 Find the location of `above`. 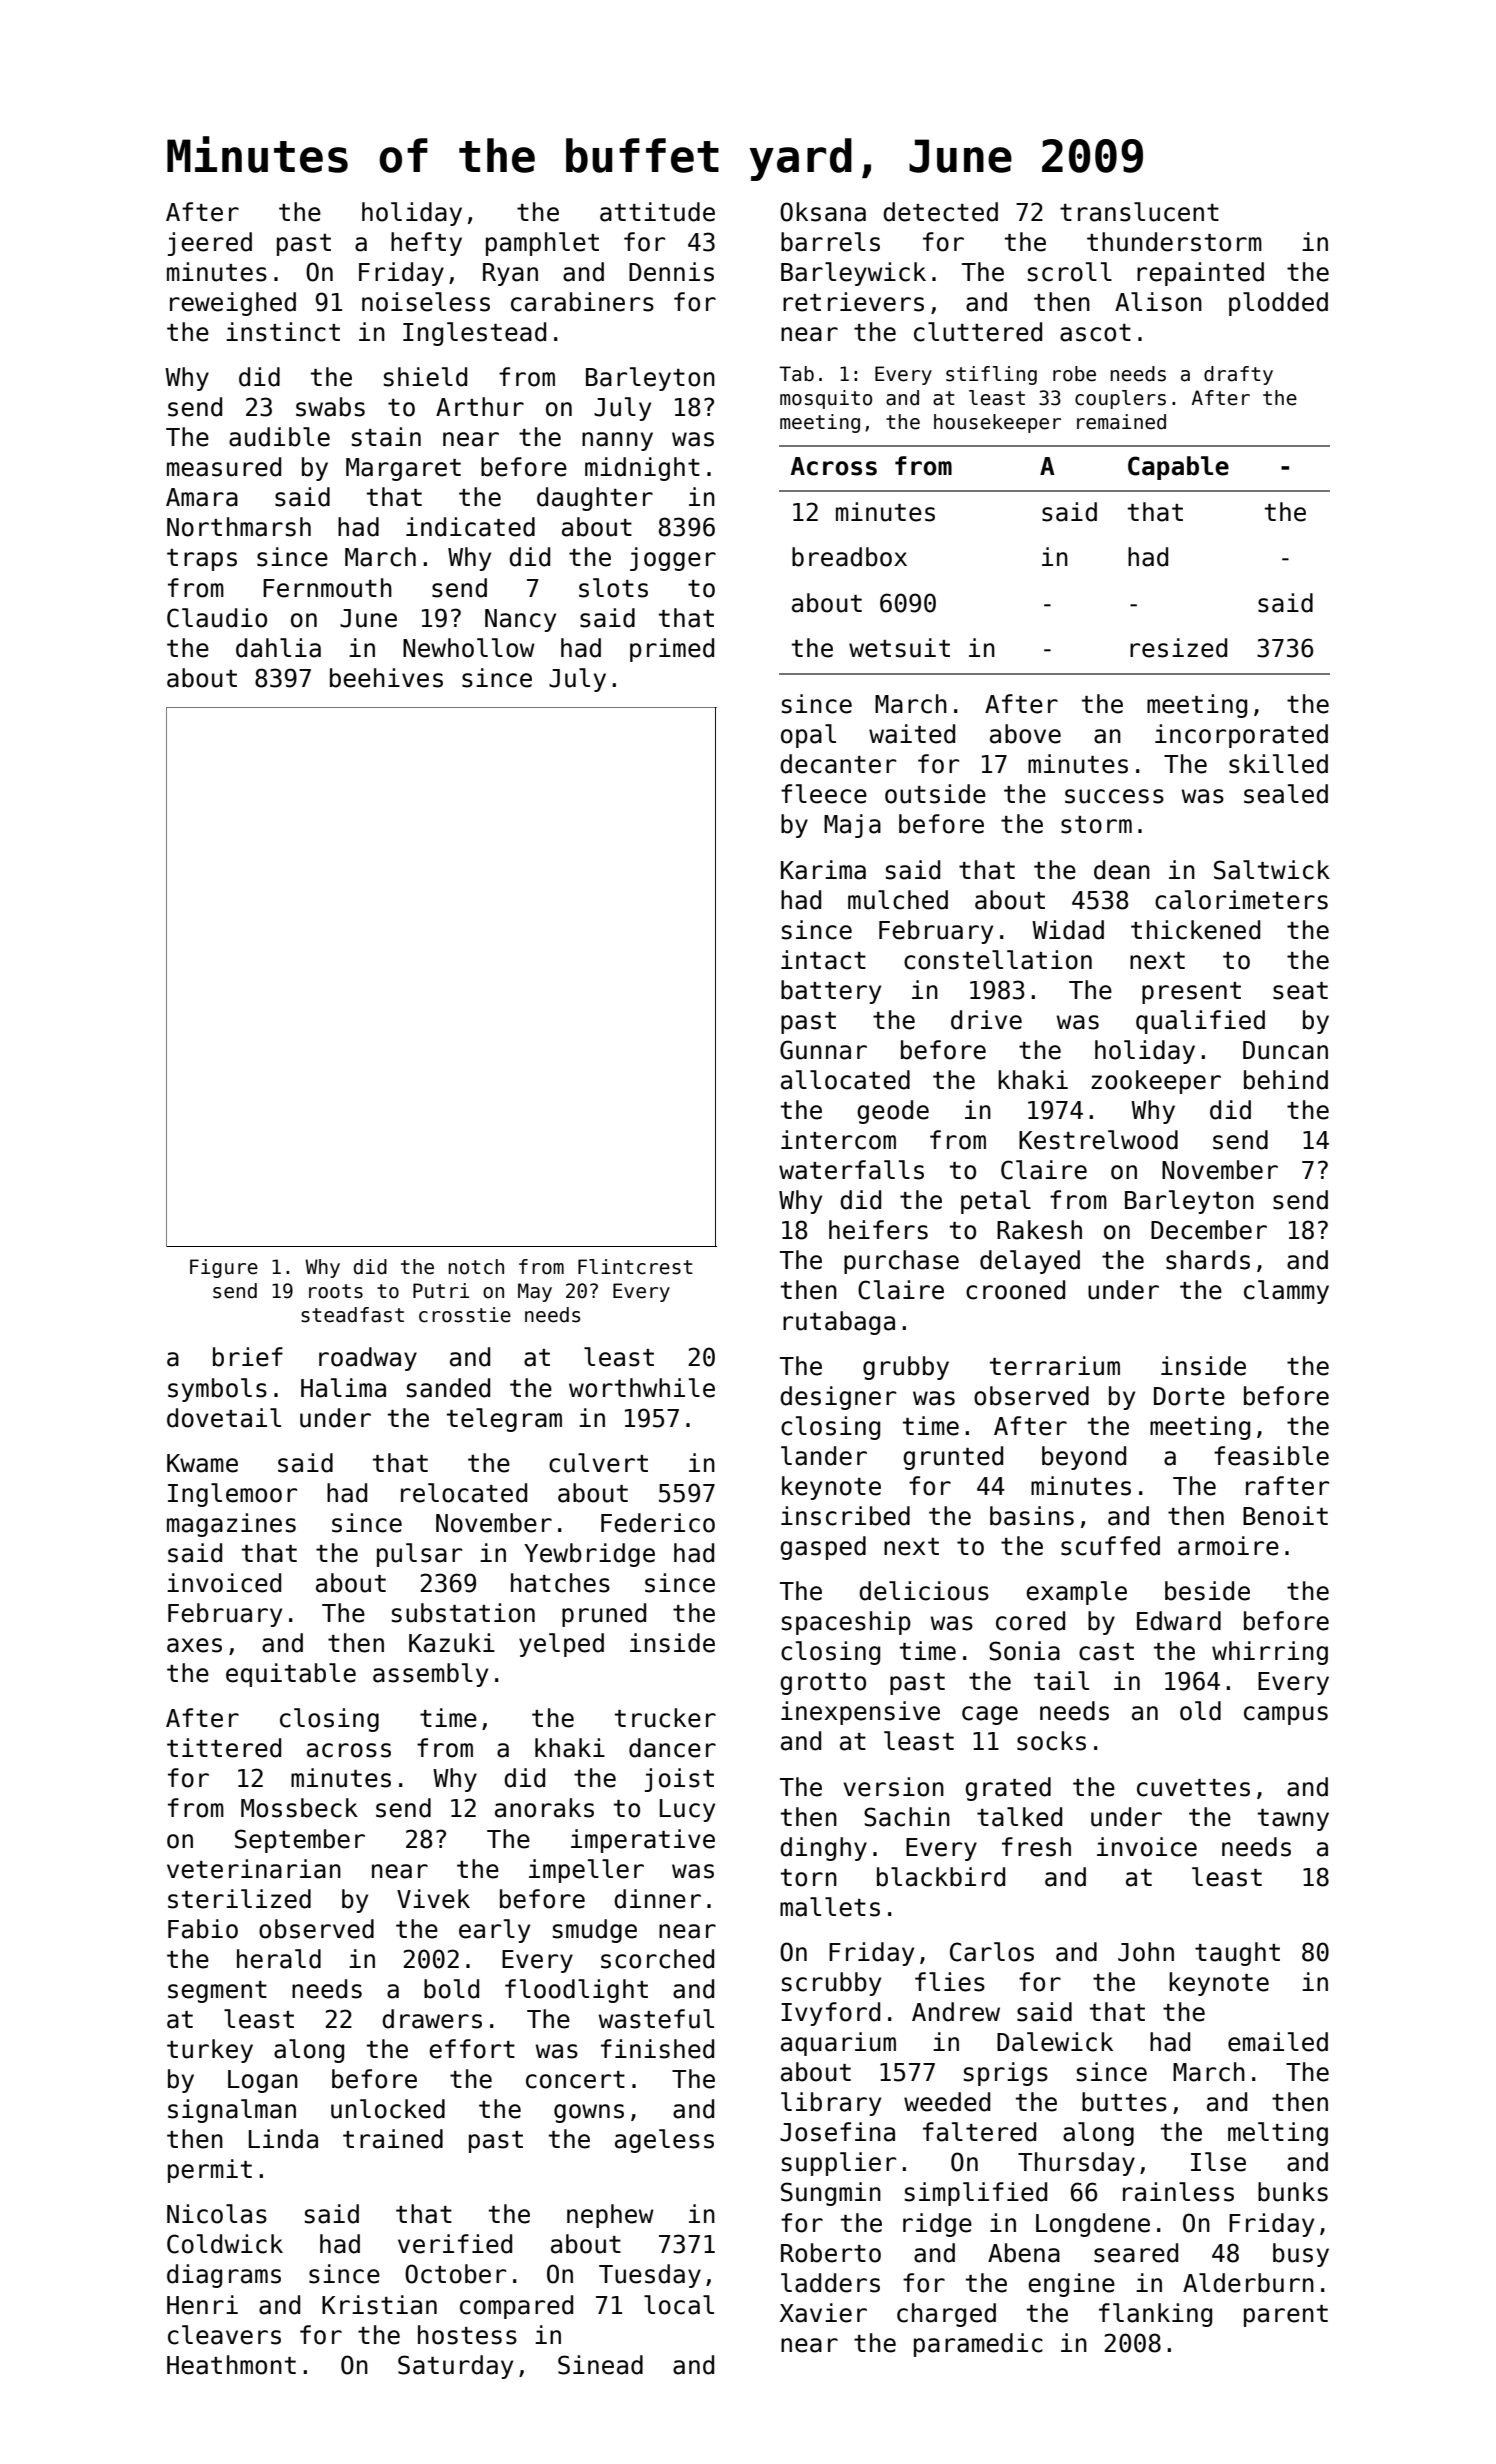

above is located at coordinates (1025, 734).
